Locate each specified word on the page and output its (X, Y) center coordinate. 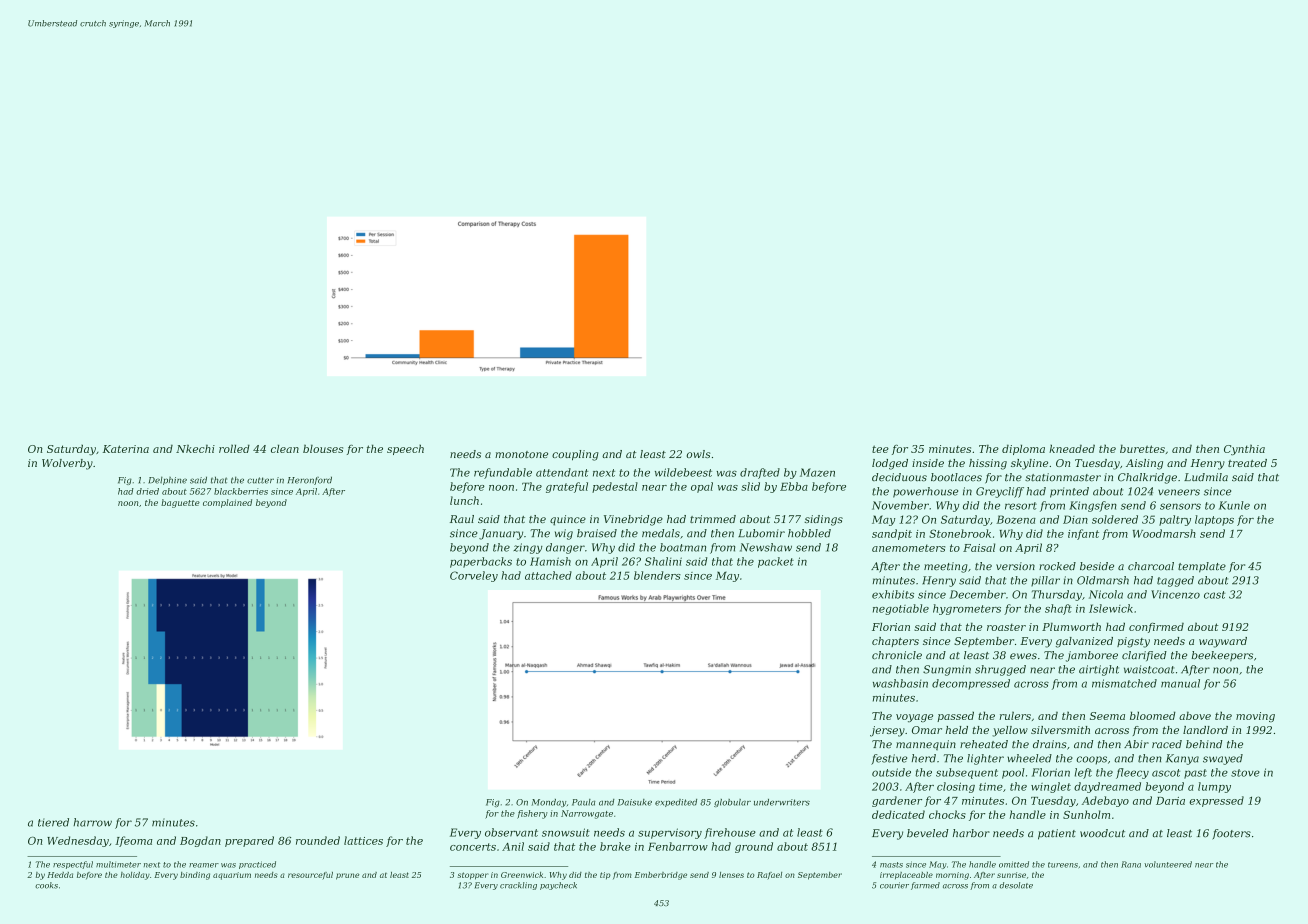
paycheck (558, 886)
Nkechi (195, 448)
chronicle (897, 655)
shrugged (1000, 670)
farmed (925, 886)
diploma (1023, 449)
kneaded (1072, 448)
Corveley (474, 576)
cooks (46, 885)
